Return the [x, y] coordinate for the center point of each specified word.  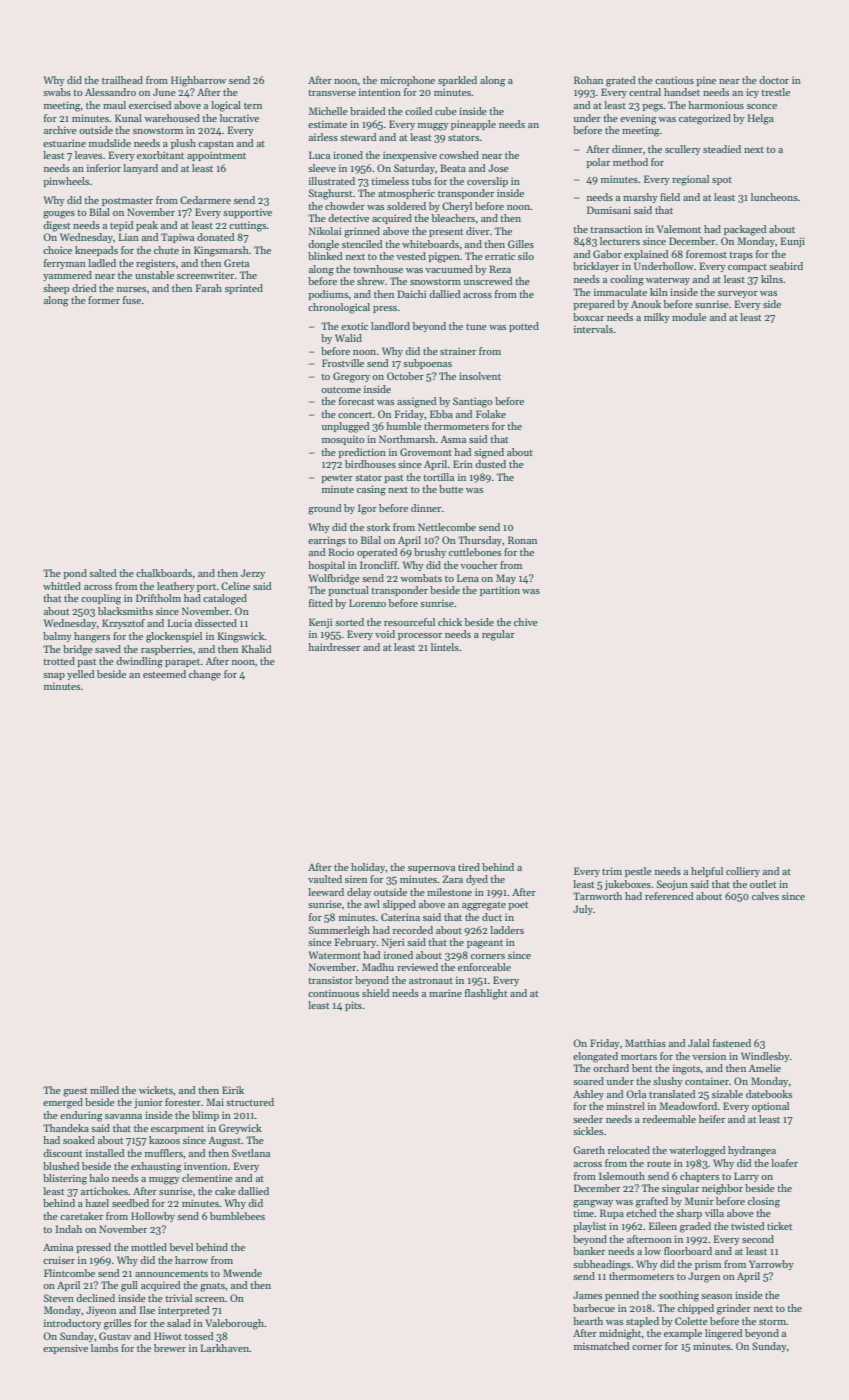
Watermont [335, 955]
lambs [104, 1348]
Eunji [793, 242]
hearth [588, 1321]
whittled [62, 586]
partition [500, 591]
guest [75, 1092]
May [506, 579]
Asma [453, 439]
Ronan [522, 540]
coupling [101, 599]
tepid [121, 226]
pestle [638, 872]
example [683, 1334]
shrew [371, 281]
